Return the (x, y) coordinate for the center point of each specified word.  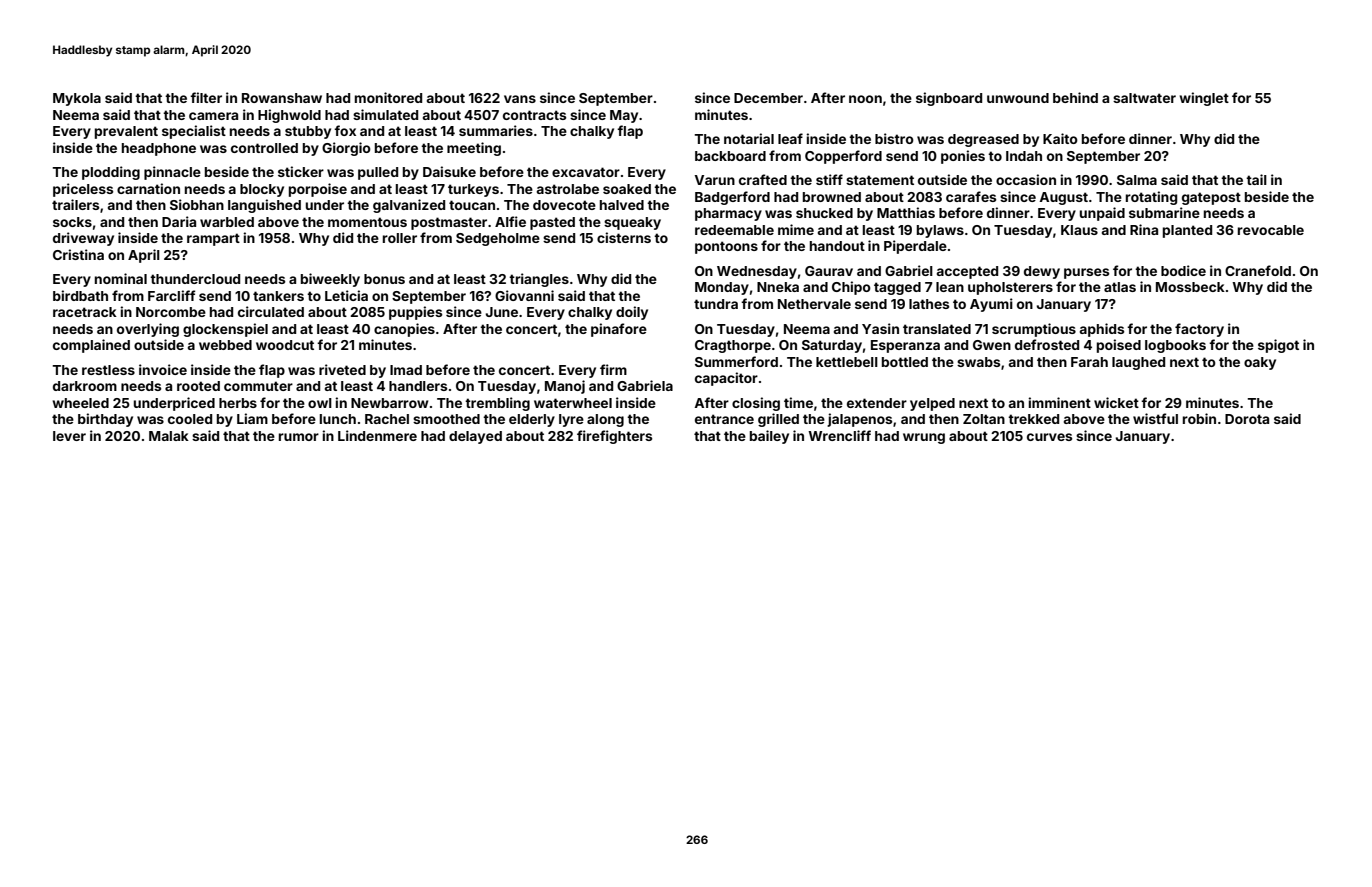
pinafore (619, 330)
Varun (715, 180)
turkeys (473, 190)
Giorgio (346, 149)
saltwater (1144, 98)
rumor (299, 437)
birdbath (80, 295)
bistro (894, 138)
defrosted (1047, 344)
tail (1256, 179)
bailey (769, 437)
